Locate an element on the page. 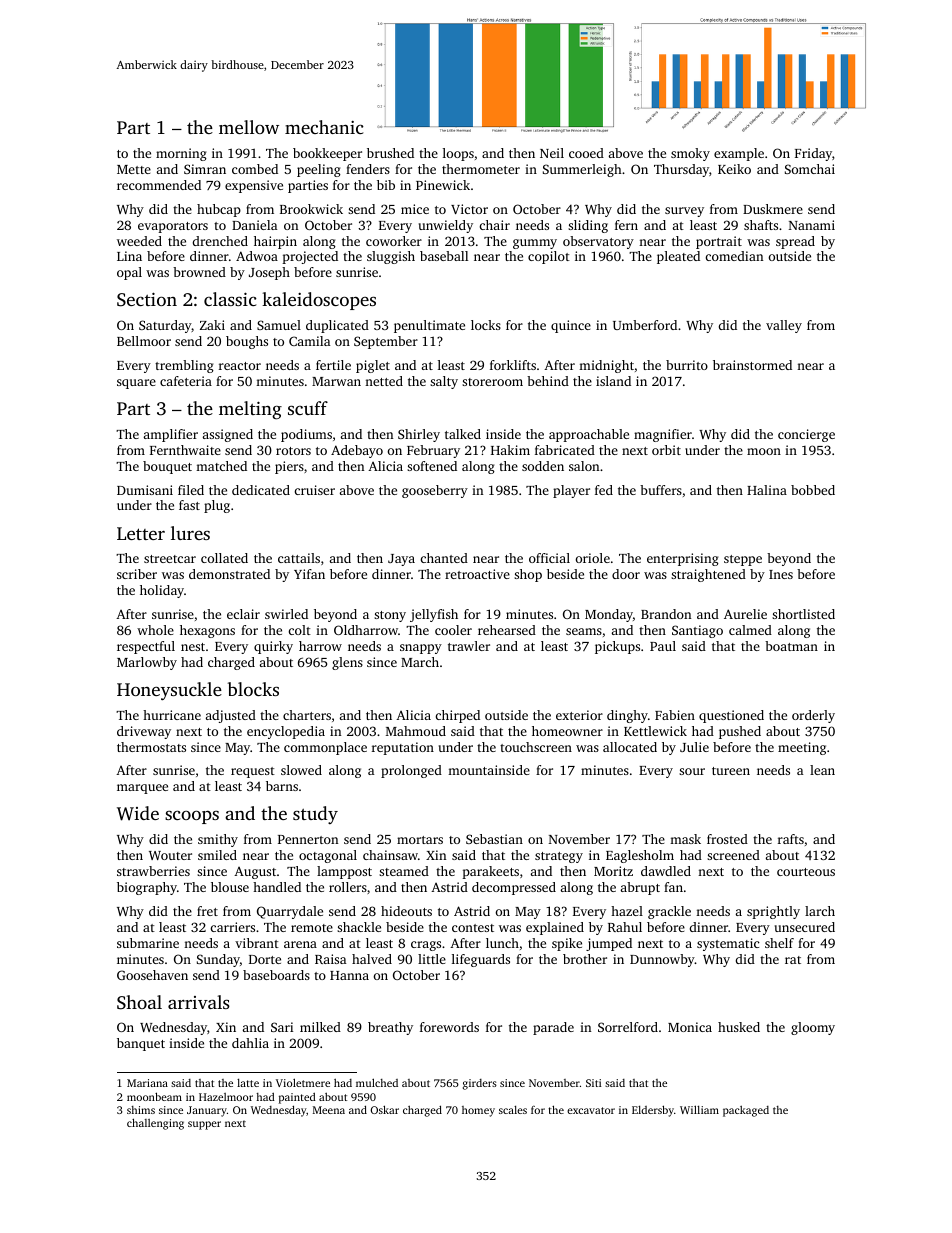  smoky is located at coordinates (690, 154).
